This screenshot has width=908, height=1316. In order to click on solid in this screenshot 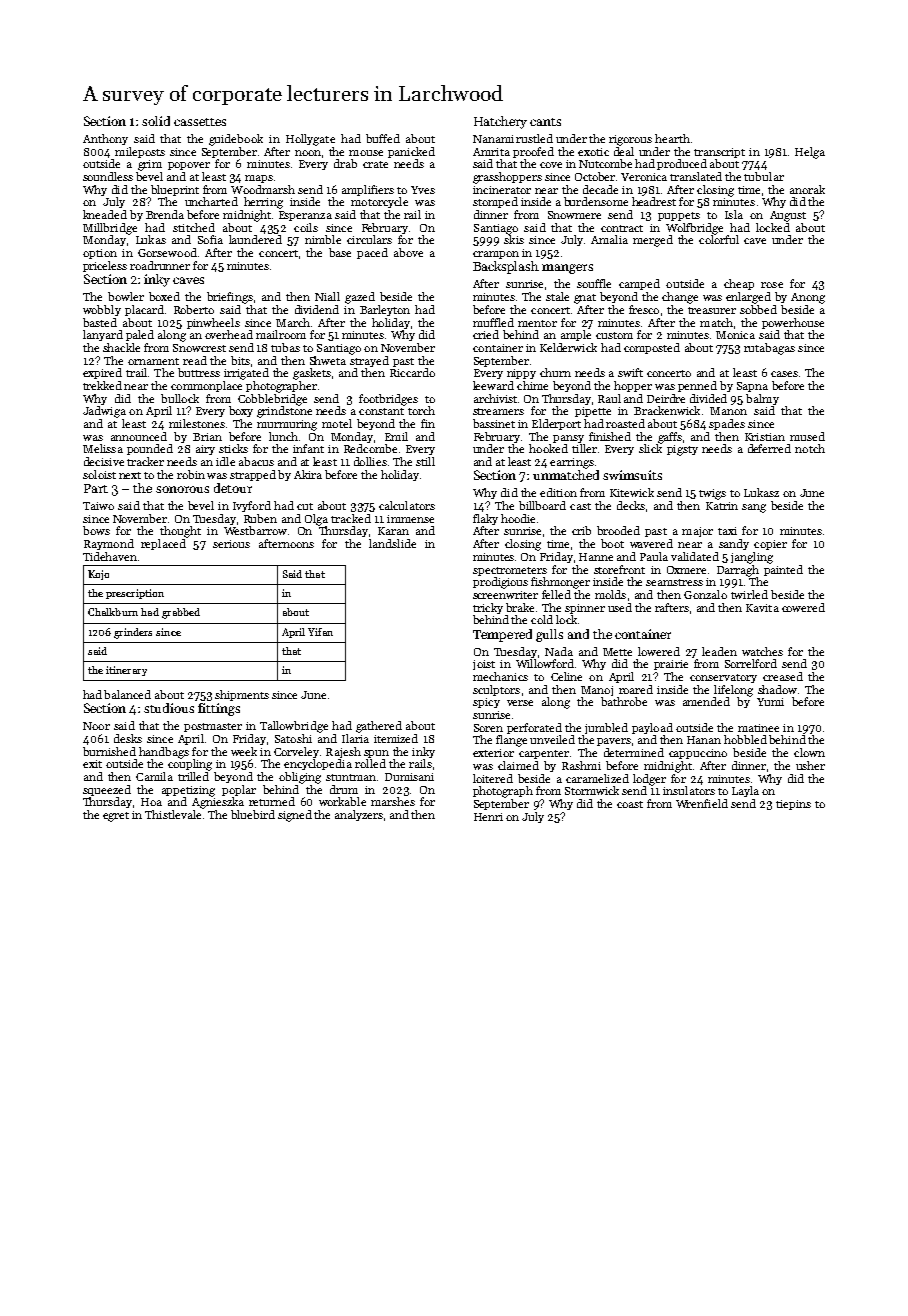, I will do `click(156, 121)`.
